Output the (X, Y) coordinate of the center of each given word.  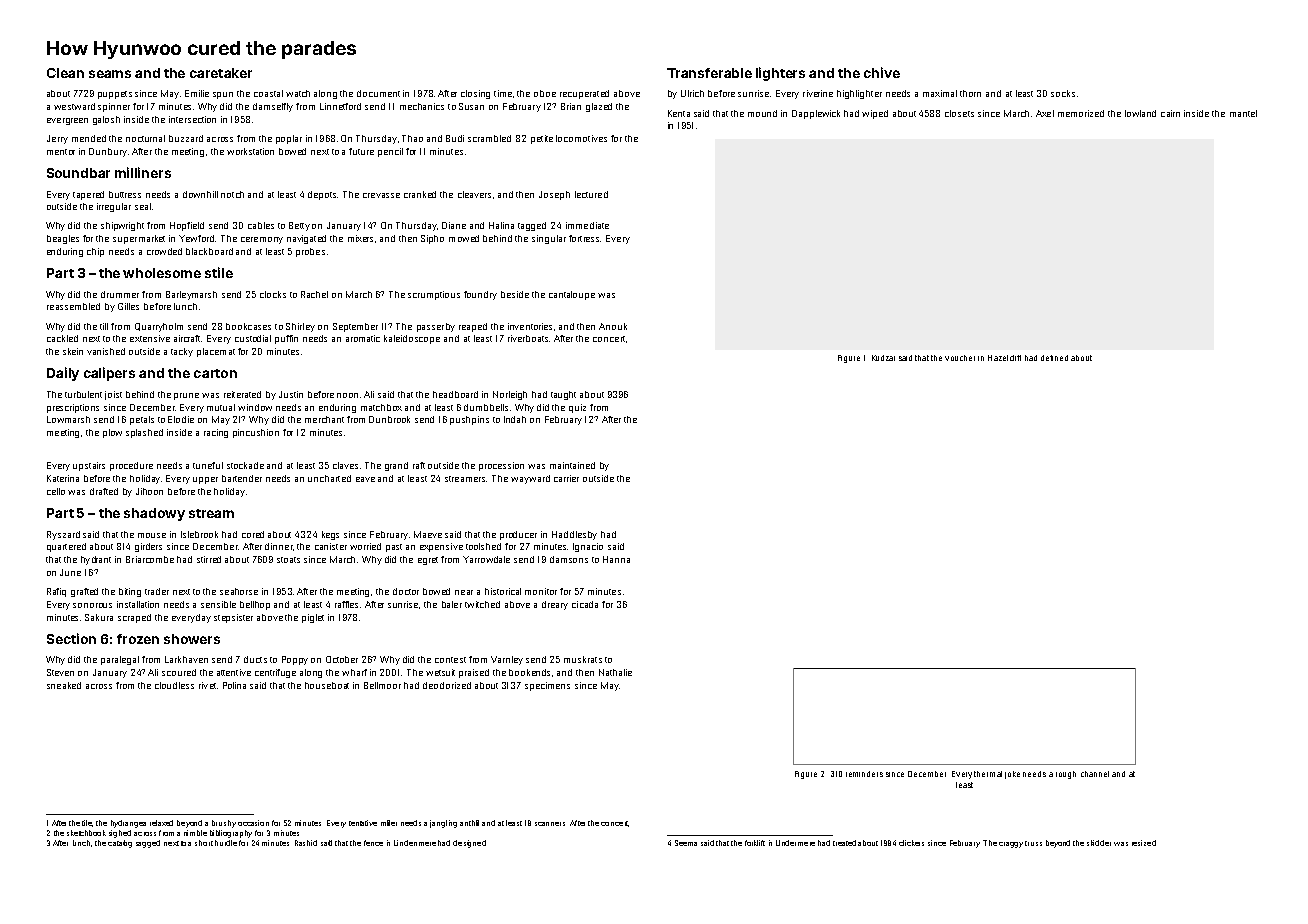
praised (474, 673)
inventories (530, 326)
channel (1095, 774)
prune (186, 396)
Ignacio (588, 547)
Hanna (616, 559)
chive (882, 72)
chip (95, 252)
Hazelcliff (1004, 358)
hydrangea (128, 824)
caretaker (221, 73)
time (503, 93)
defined (1054, 358)
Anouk (613, 326)
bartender (242, 478)
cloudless (174, 685)
